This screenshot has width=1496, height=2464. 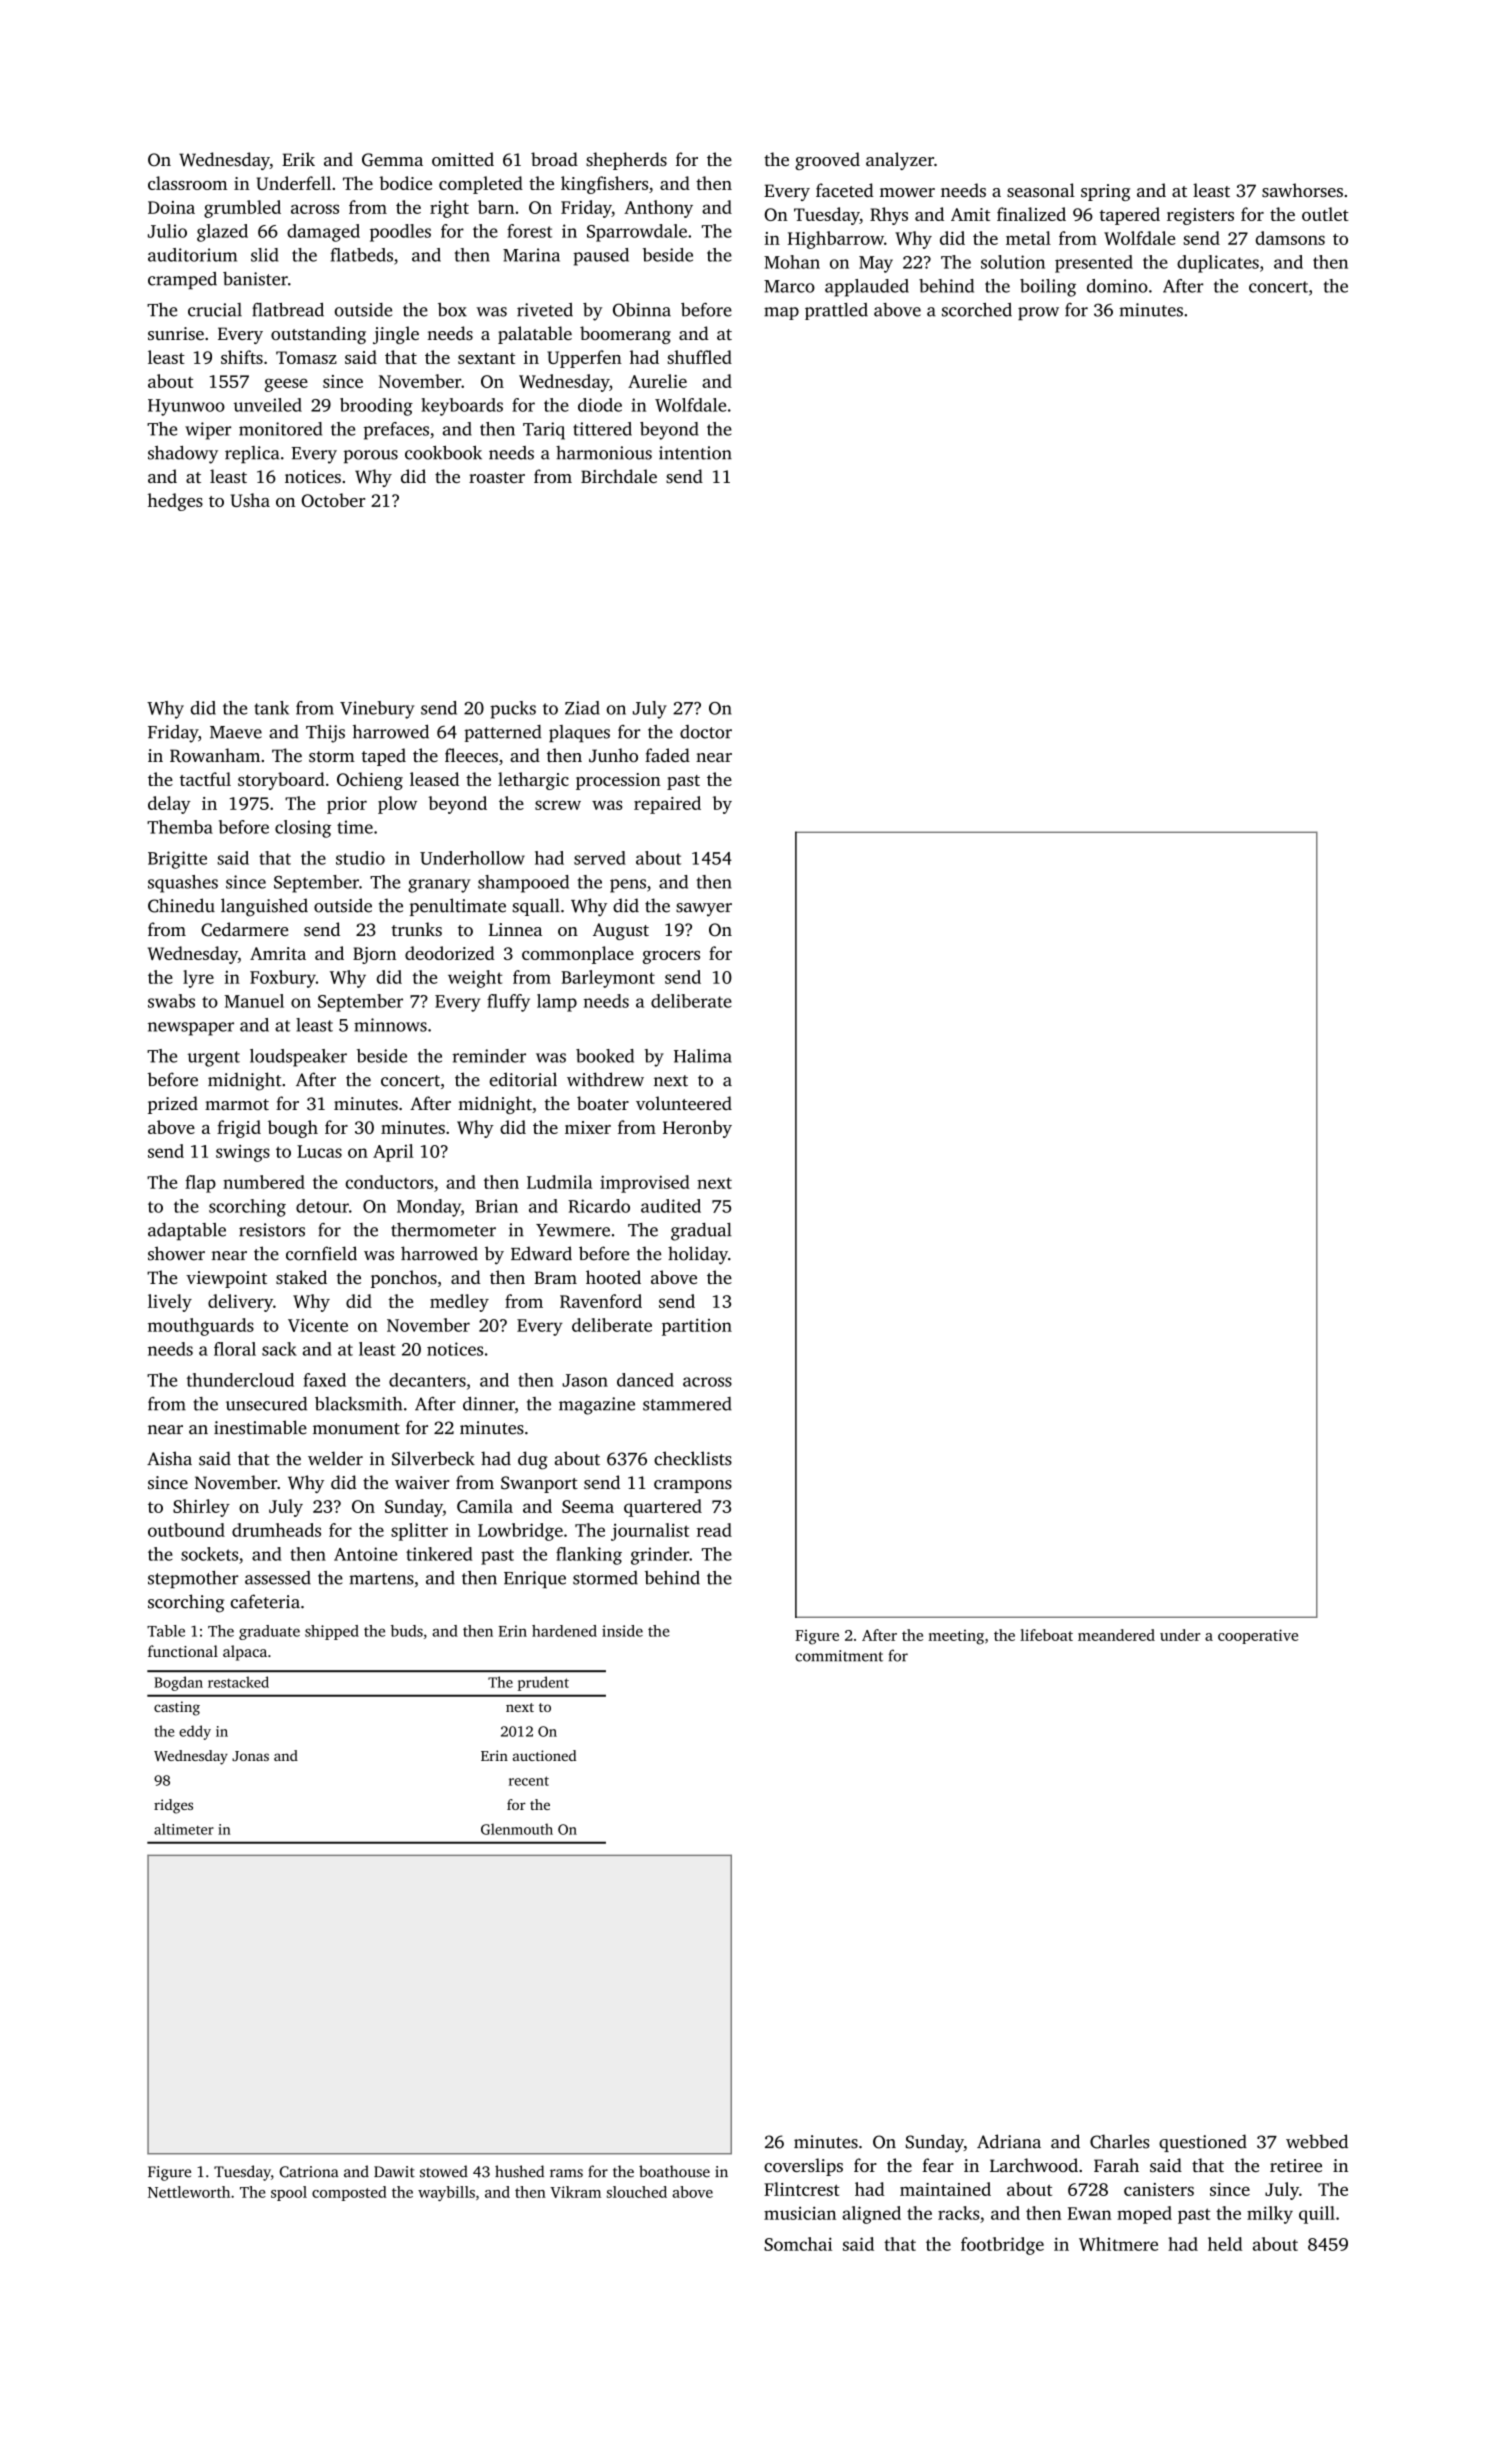 What do you see at coordinates (1120, 2141) in the screenshot?
I see `Charles` at bounding box center [1120, 2141].
